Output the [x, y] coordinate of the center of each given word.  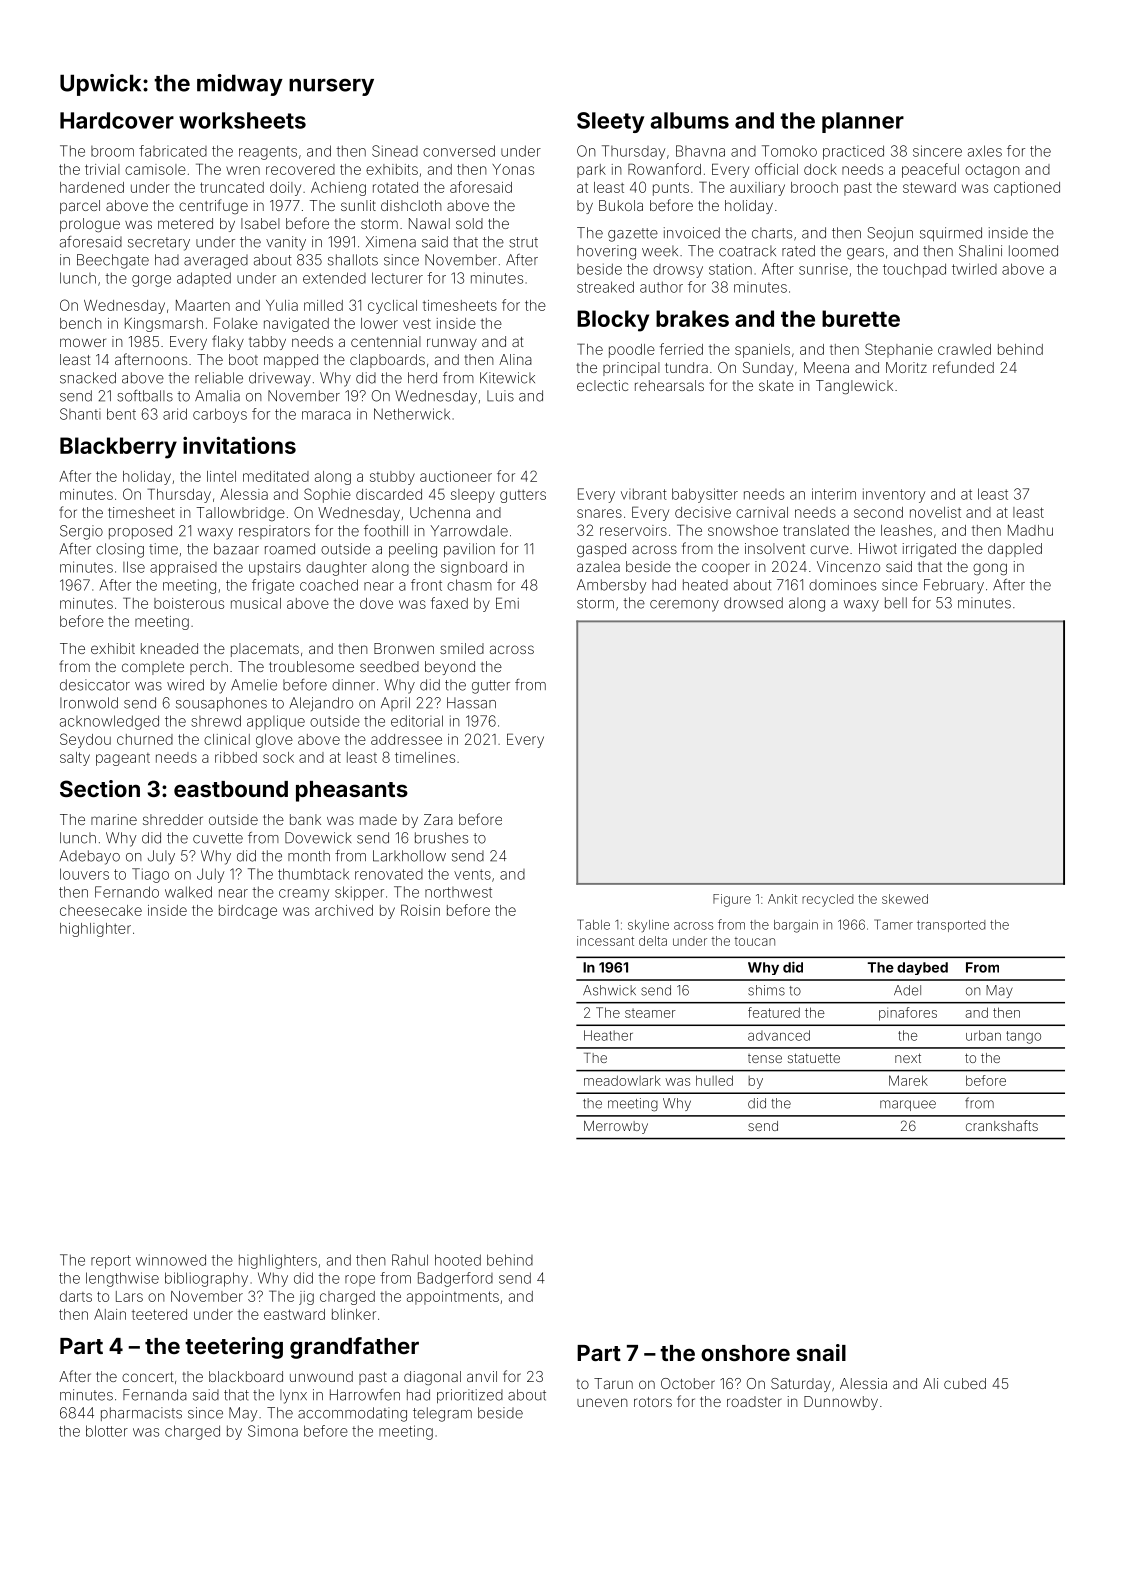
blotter [107, 1431]
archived [344, 910]
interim [834, 494]
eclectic [602, 385]
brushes [441, 838]
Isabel [260, 223]
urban [983, 1035]
